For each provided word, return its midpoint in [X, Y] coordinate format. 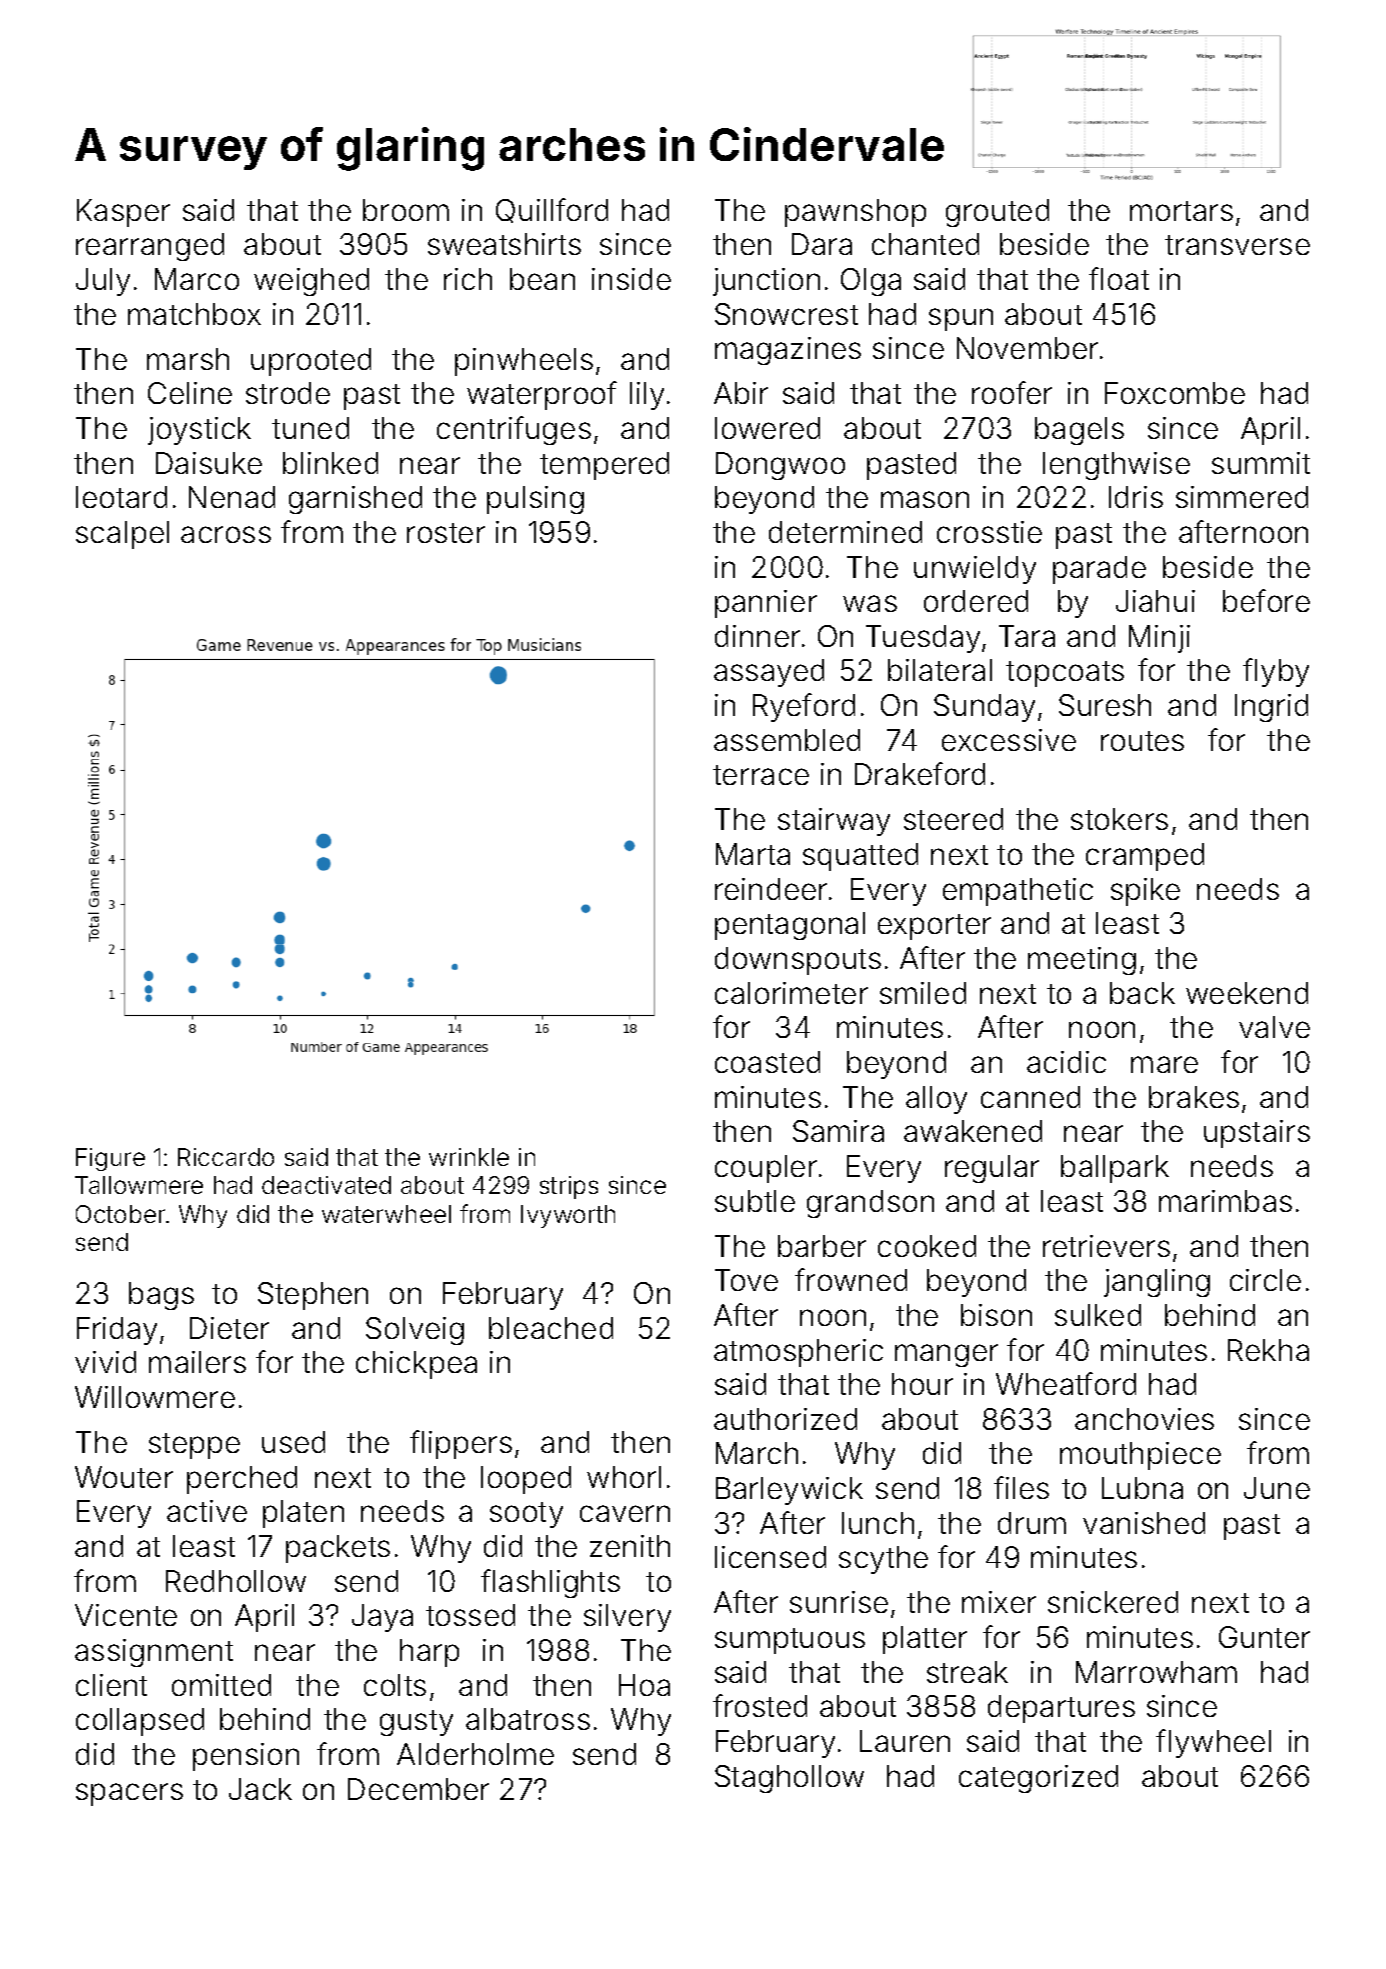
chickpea [416, 1365]
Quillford [552, 210]
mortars [1181, 211]
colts [395, 1685]
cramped [1145, 857]
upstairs [1257, 1134]
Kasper [123, 213]
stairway [834, 822]
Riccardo [226, 1157]
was [870, 603]
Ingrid [1271, 708]
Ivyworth [568, 1216]
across [226, 534]
